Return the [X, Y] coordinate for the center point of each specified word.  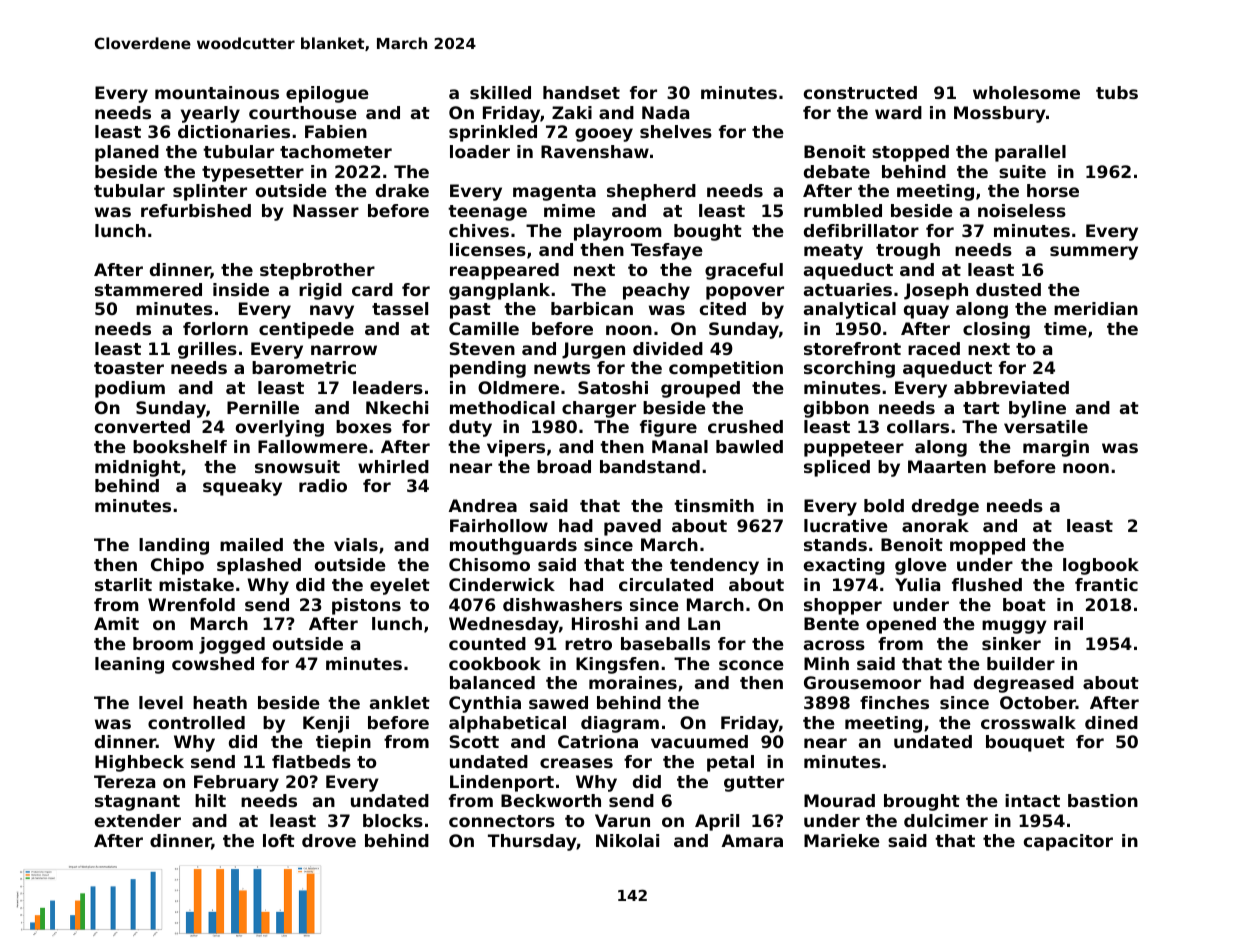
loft [279, 840]
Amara [752, 840]
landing [174, 546]
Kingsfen [617, 665]
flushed [987, 584]
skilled [500, 92]
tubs [1117, 92]
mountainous [217, 92]
